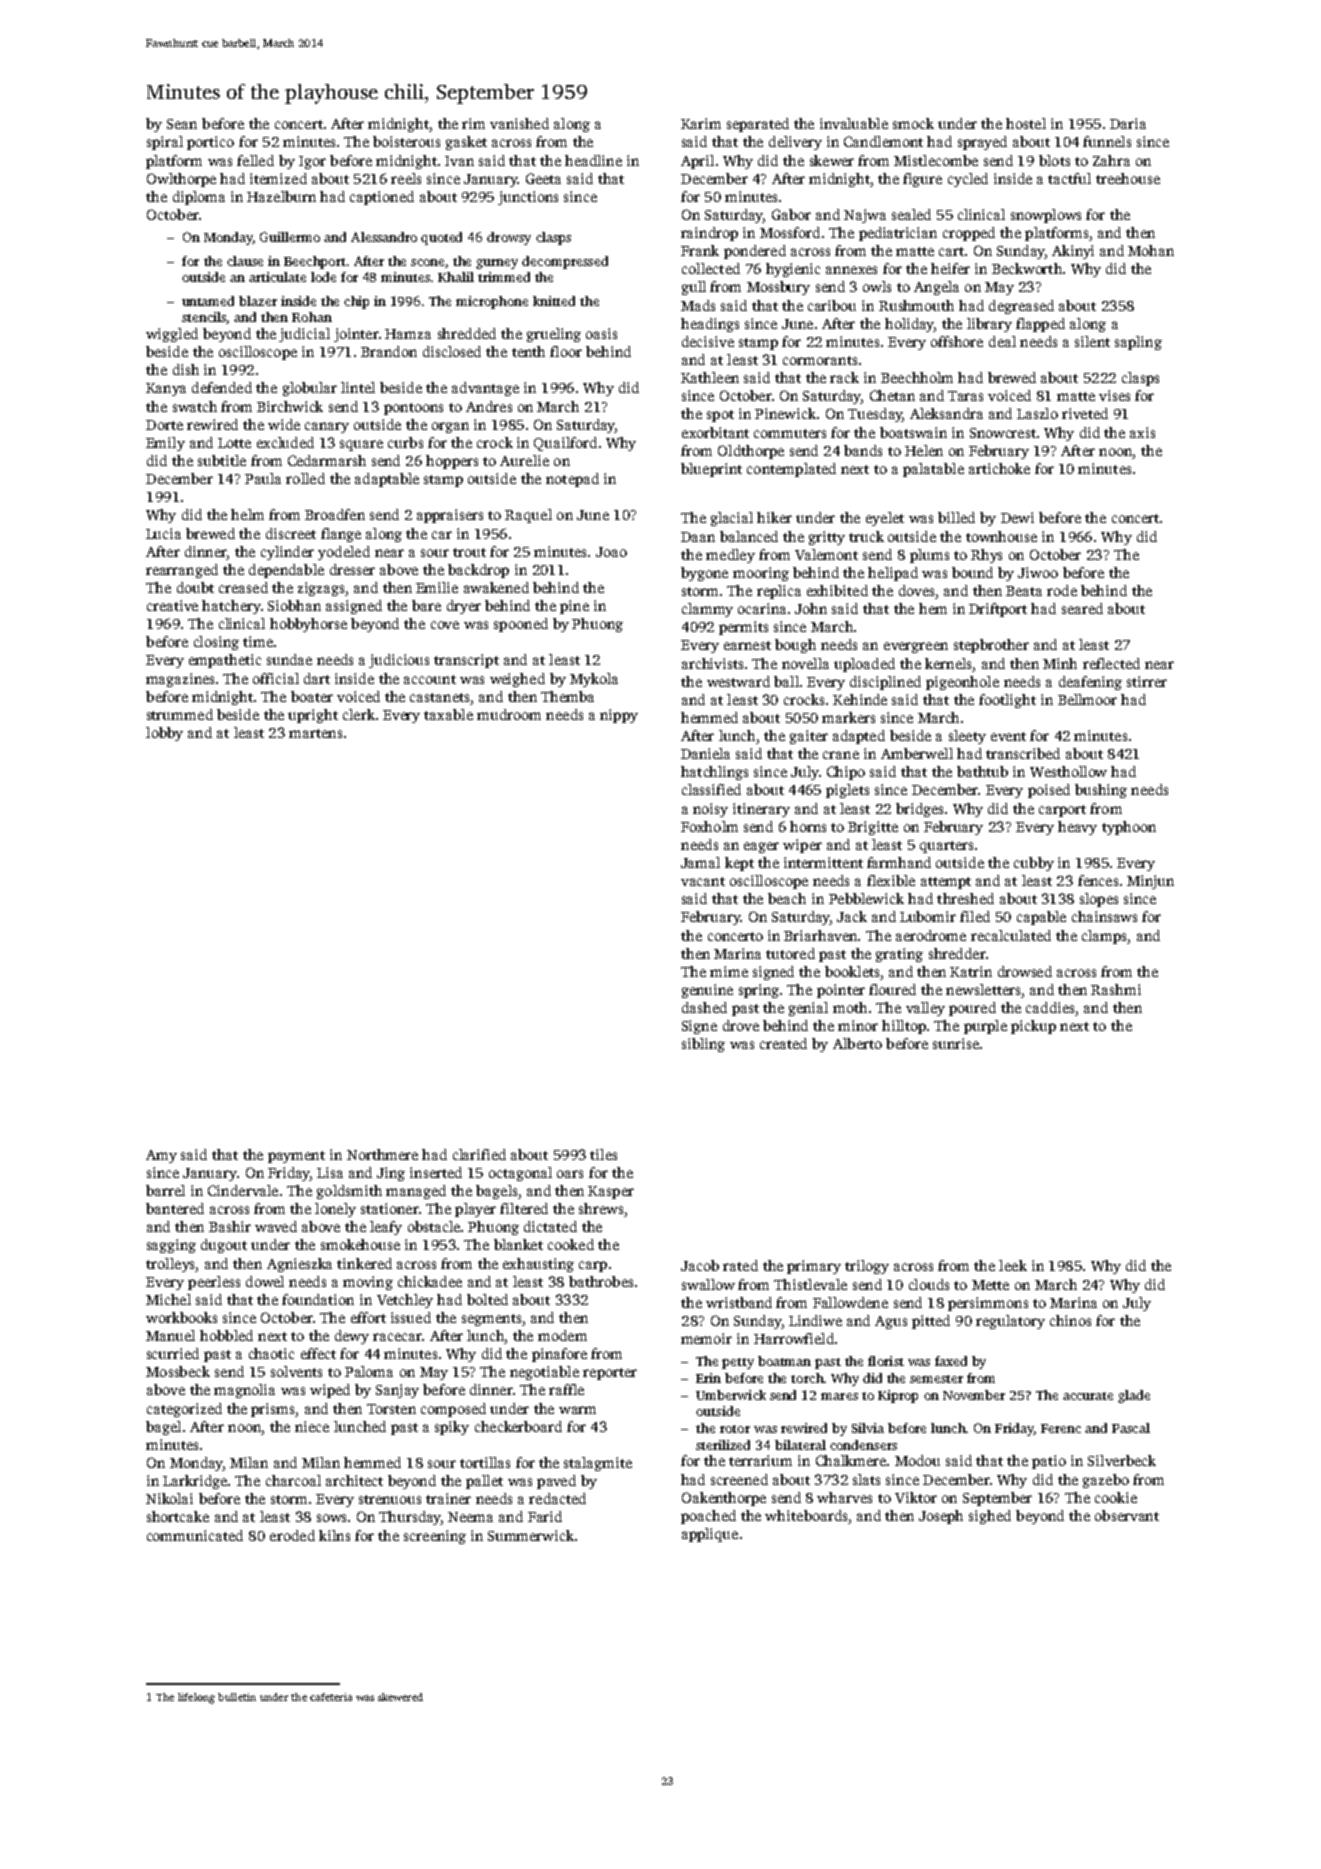 The width and height of the page is (1321, 1869). Describe the element at coordinates (258, 301) in the page. I see `blazer` at that location.
